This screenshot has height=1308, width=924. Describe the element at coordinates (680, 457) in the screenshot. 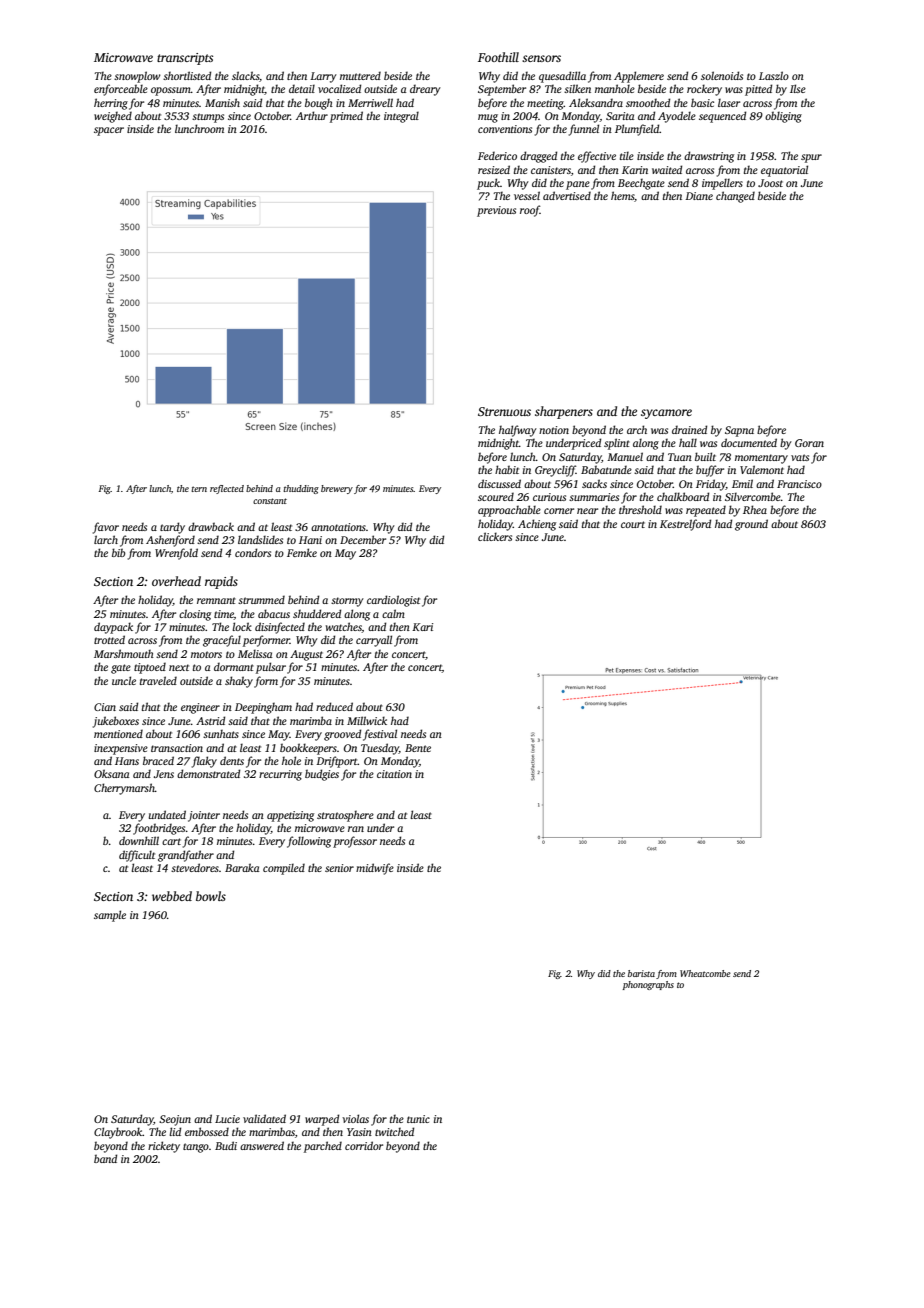

I see `Tuan` at that location.
